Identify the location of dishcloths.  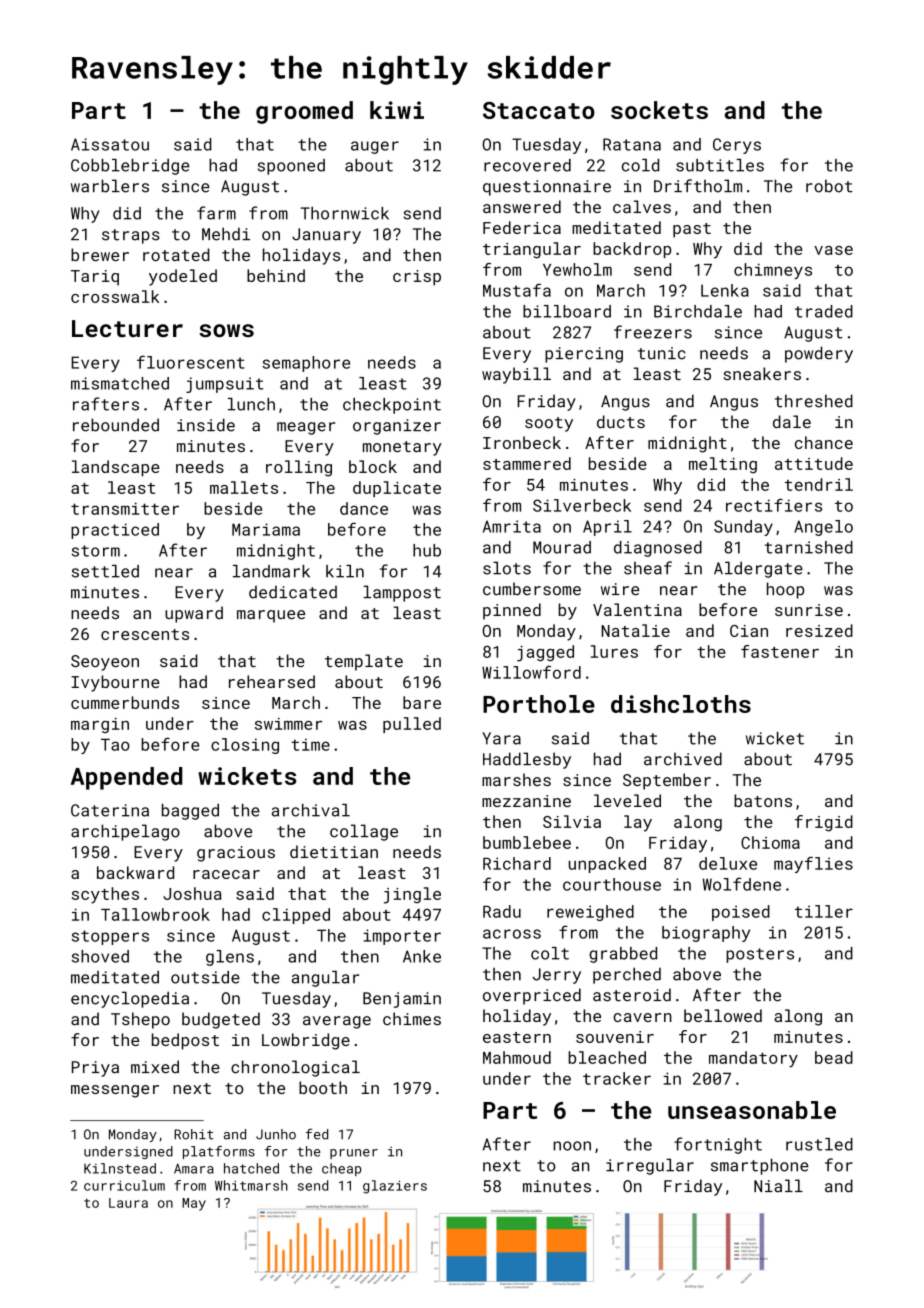
(681, 704).
